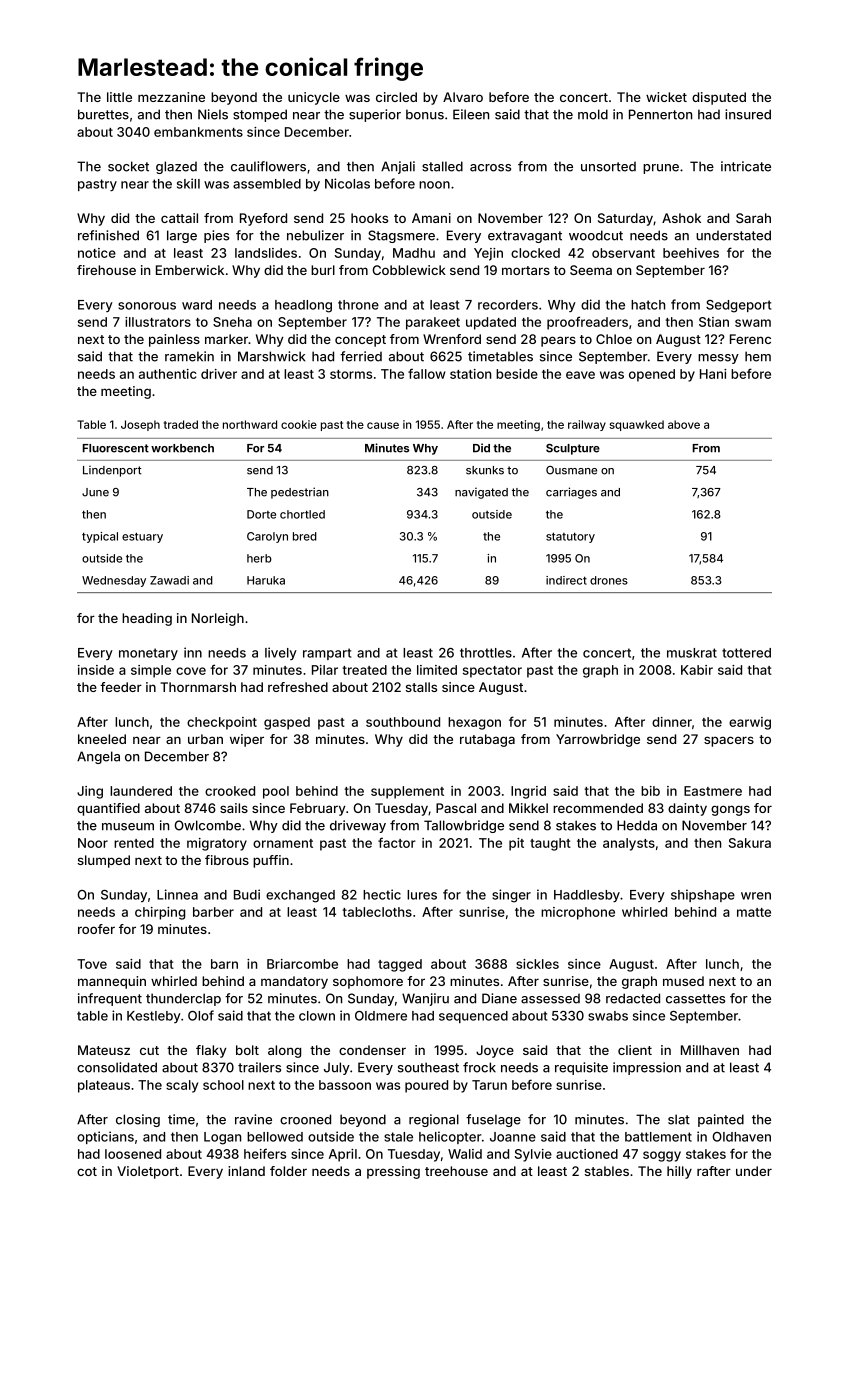 This screenshot has height=1400, width=849. Describe the element at coordinates (481, 493) in the screenshot. I see `navigated` at that location.
